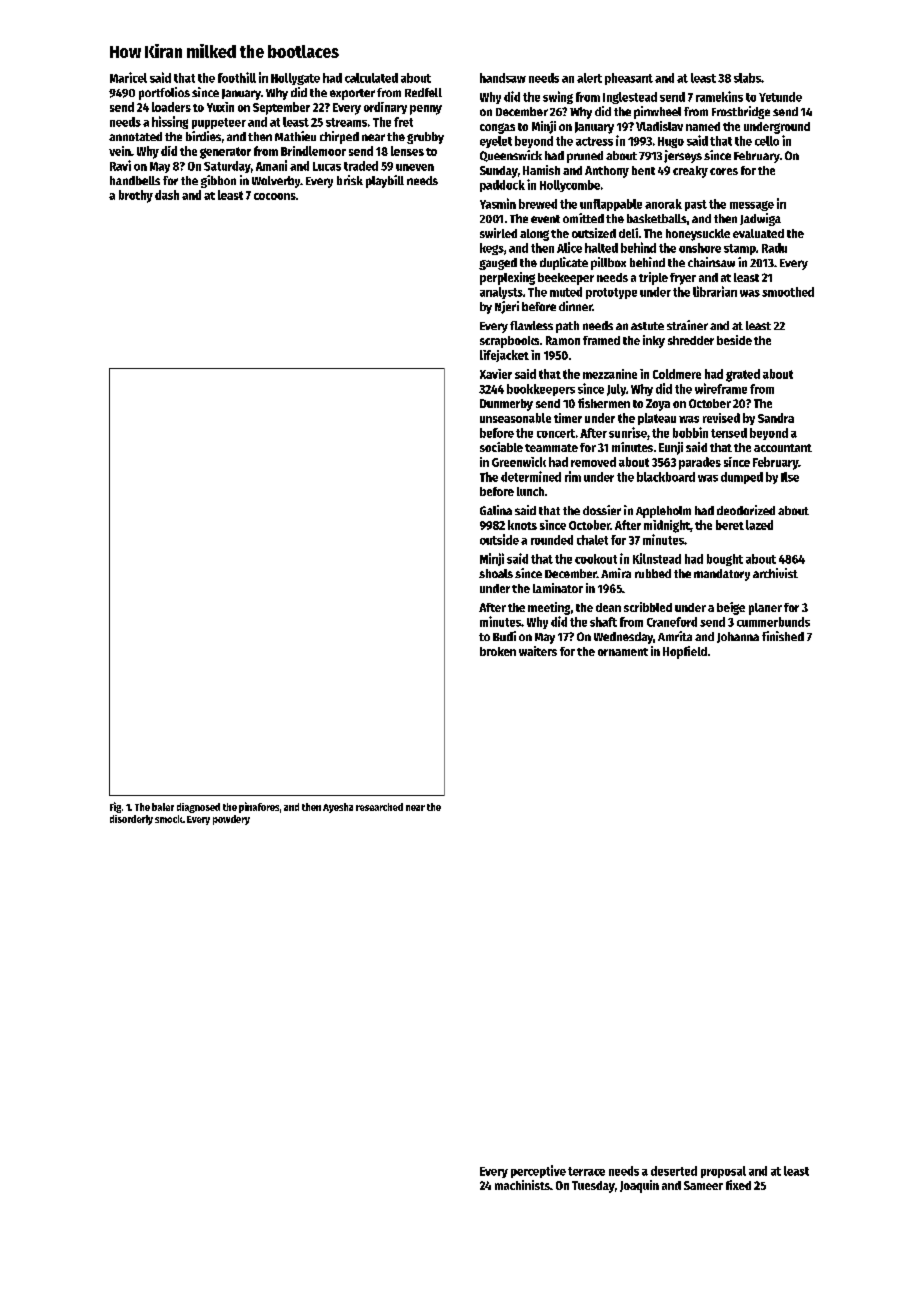 This screenshot has height=1308, width=924. I want to click on machinists, so click(522, 1185).
